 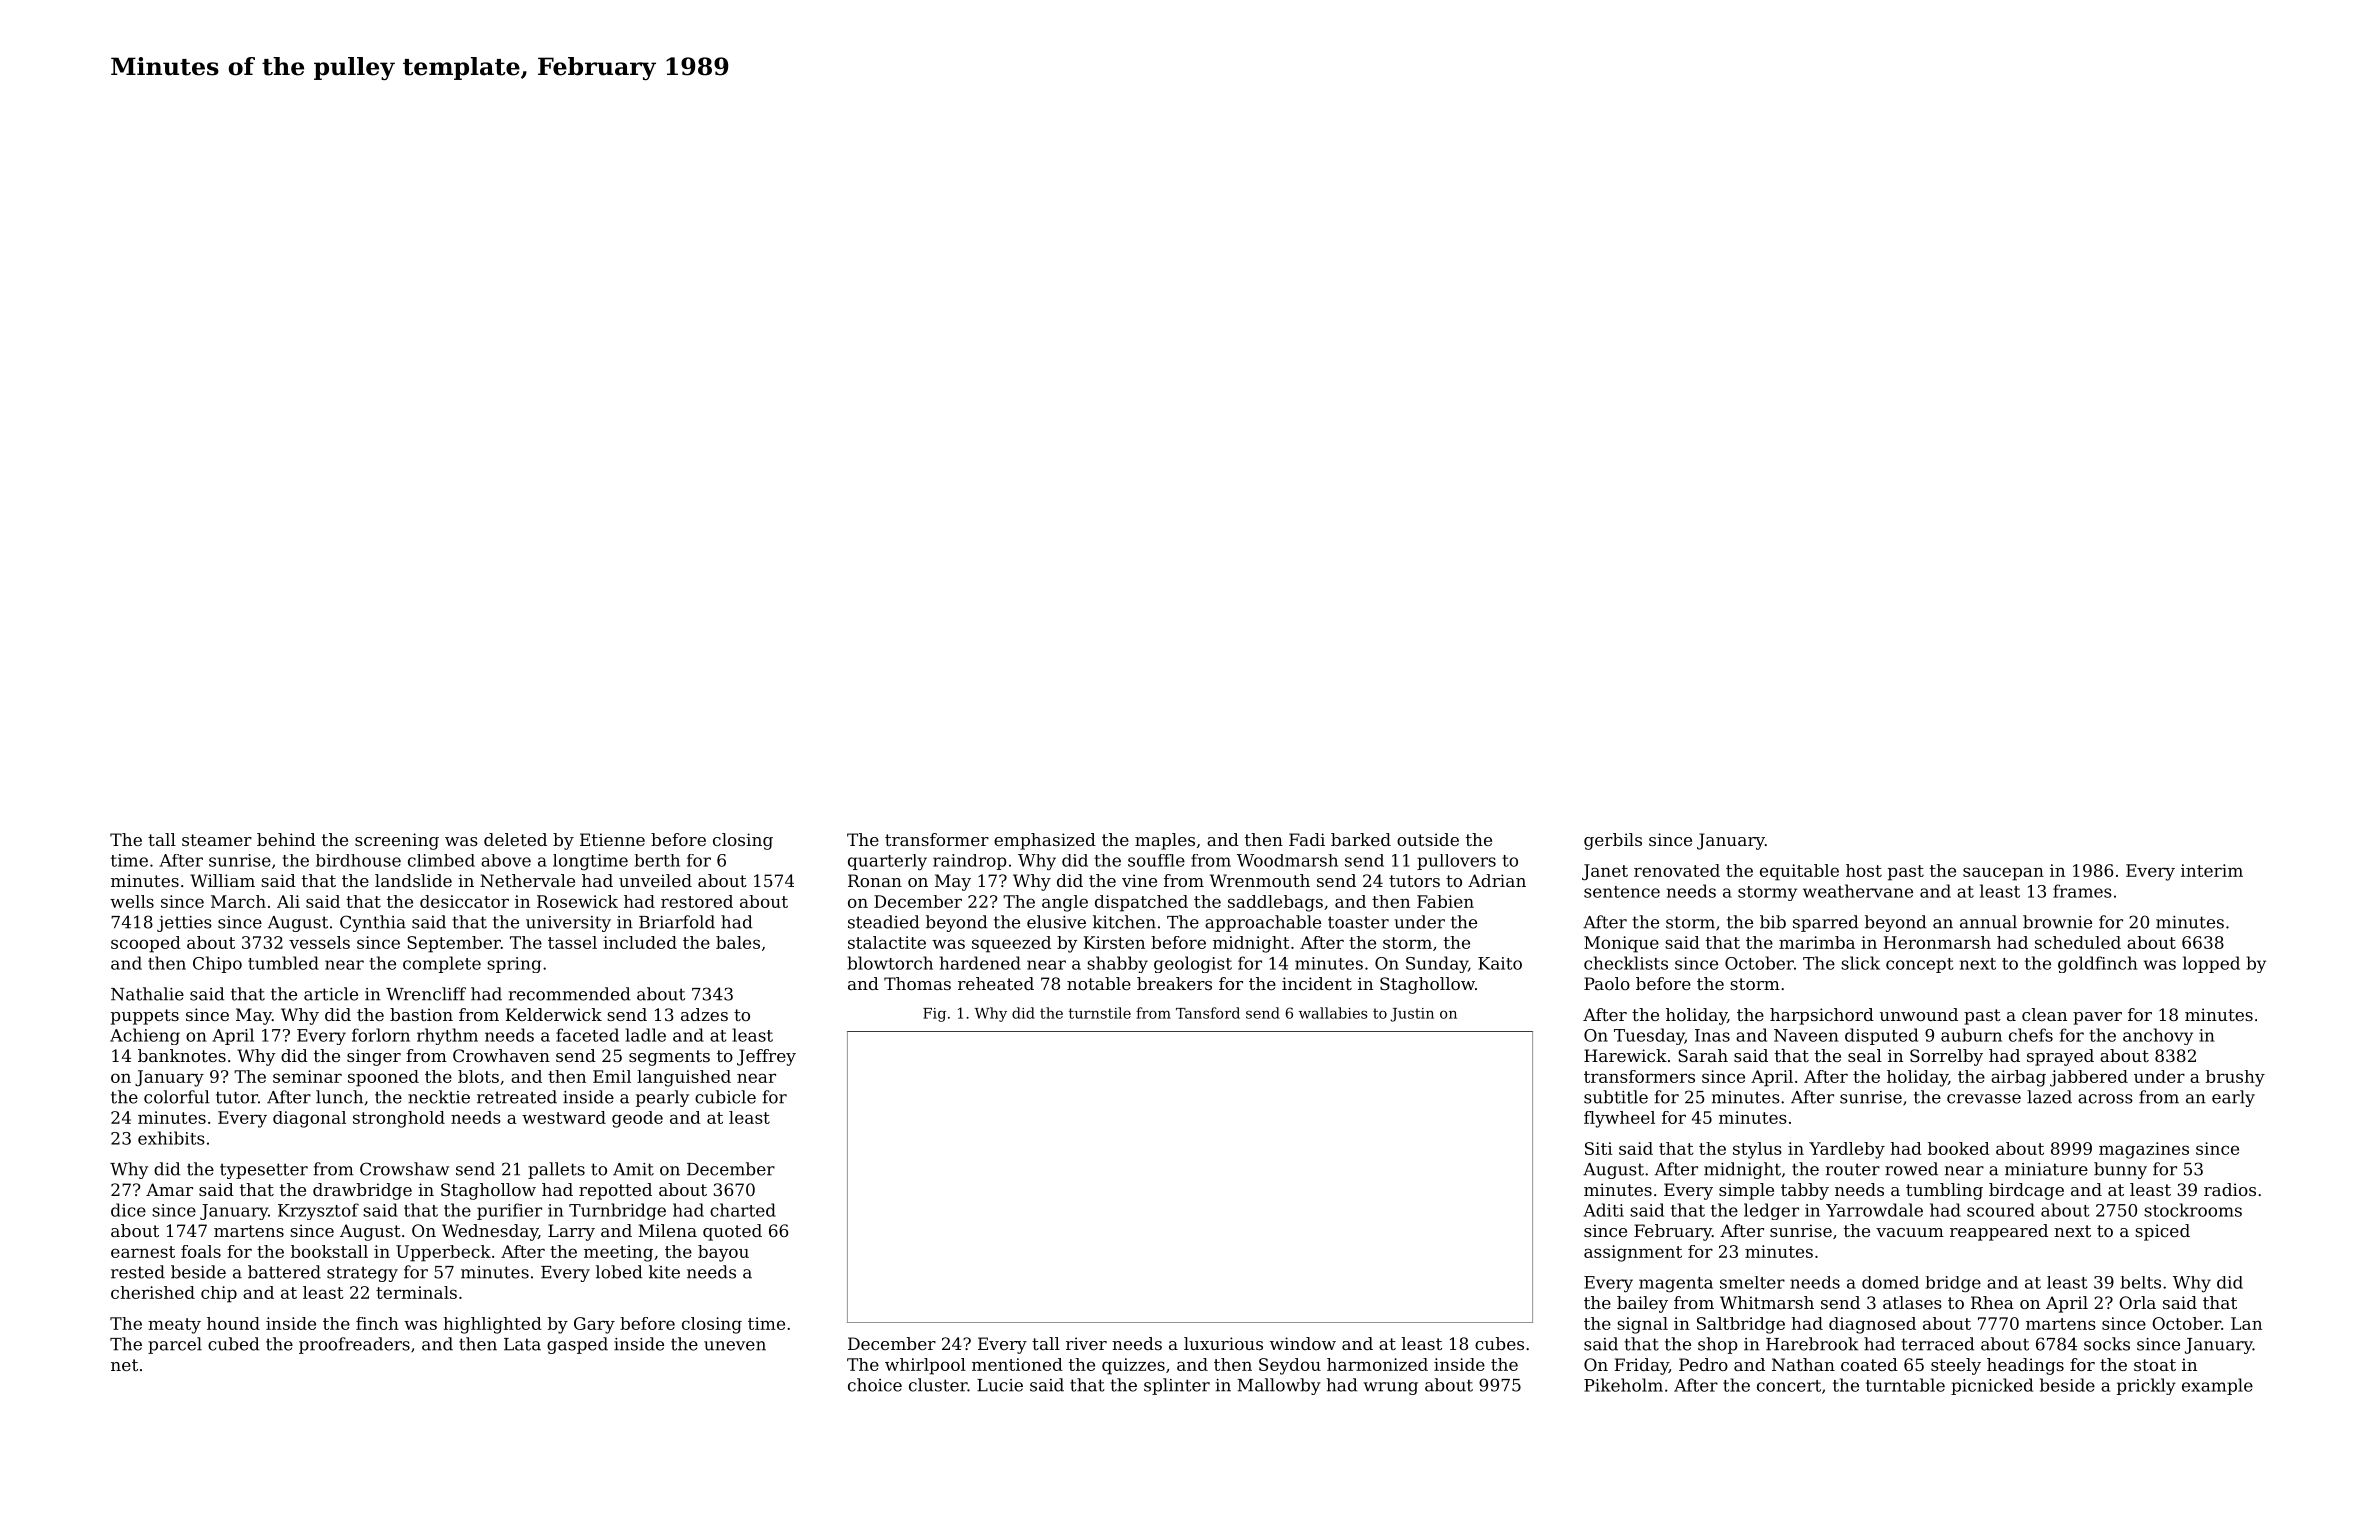 What do you see at coordinates (175, 1345) in the document?
I see `parcel` at bounding box center [175, 1345].
